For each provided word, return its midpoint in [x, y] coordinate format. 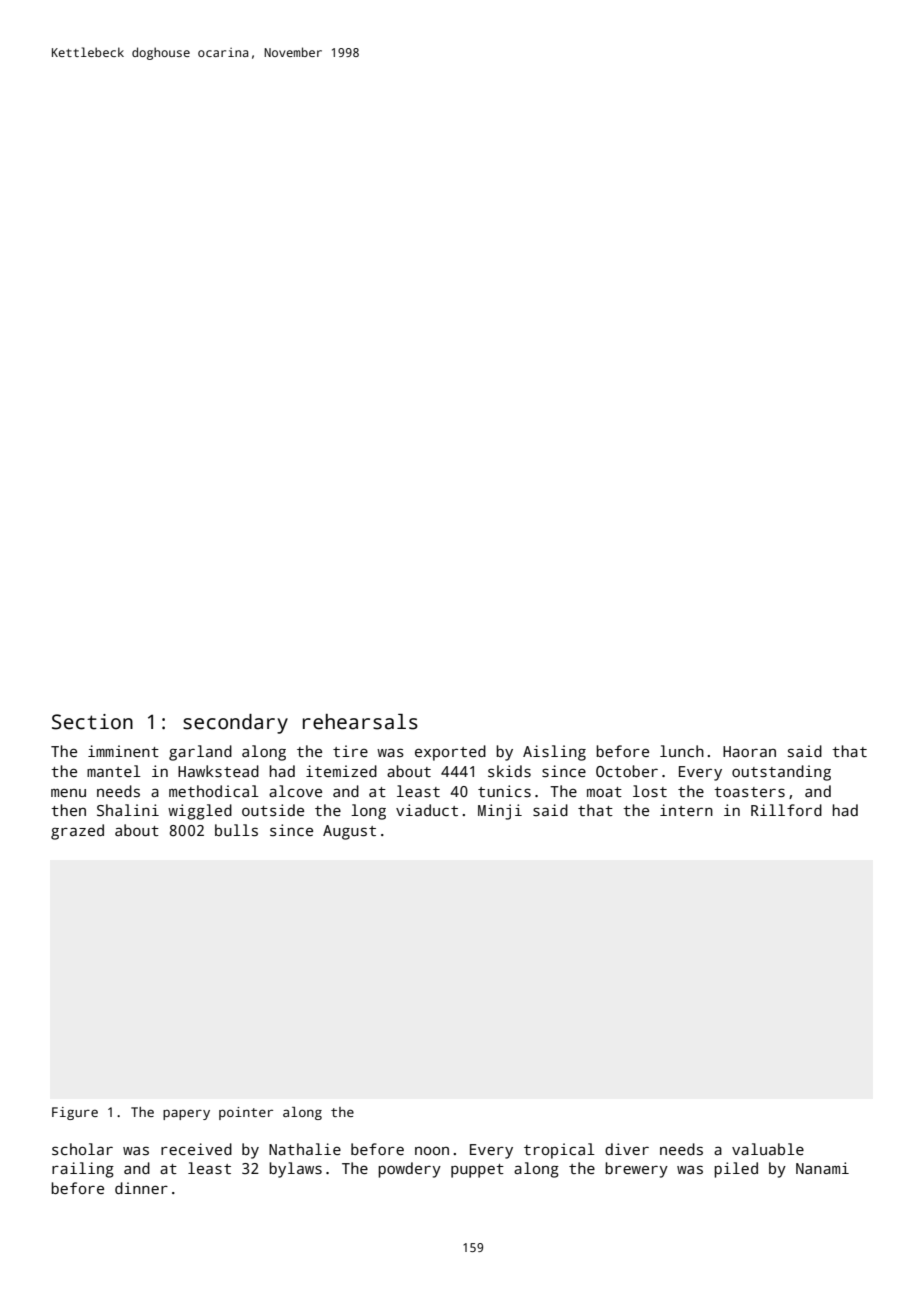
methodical [214, 791]
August [349, 832]
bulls [236, 830]
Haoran [749, 751]
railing [83, 1170]
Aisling [554, 753]
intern [686, 810]
